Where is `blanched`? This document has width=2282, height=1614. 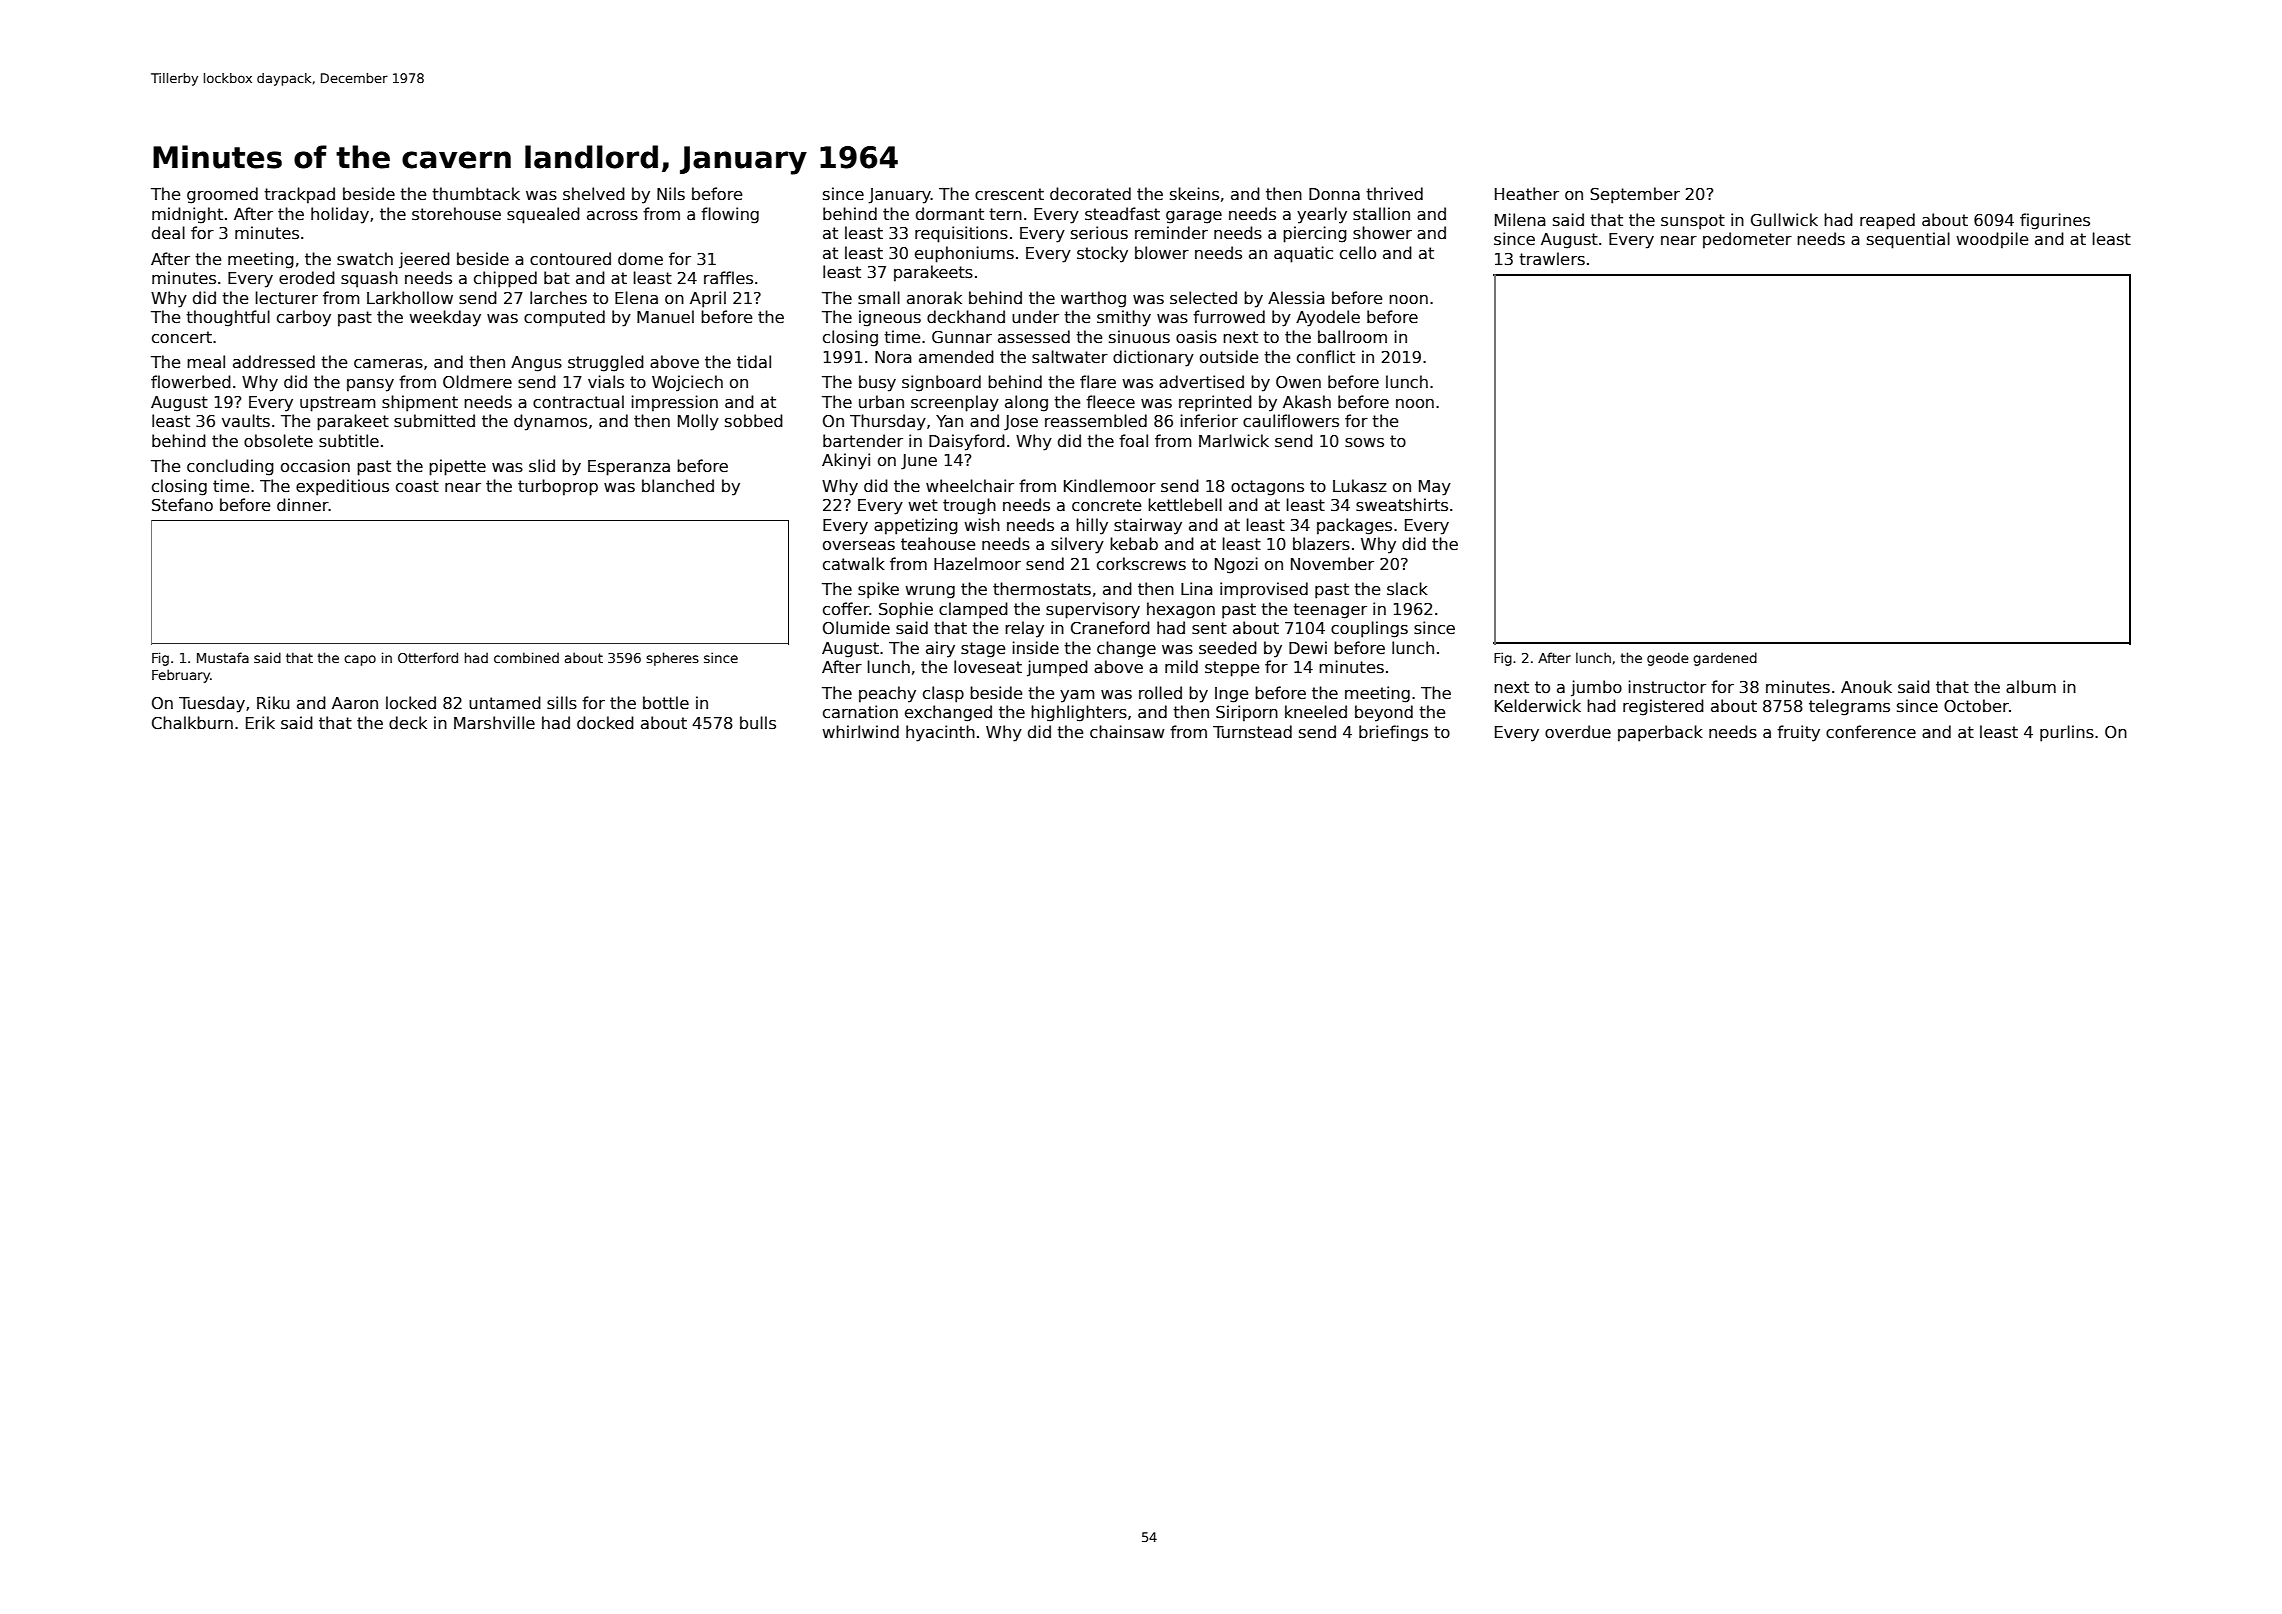 blanched is located at coordinates (678, 485).
